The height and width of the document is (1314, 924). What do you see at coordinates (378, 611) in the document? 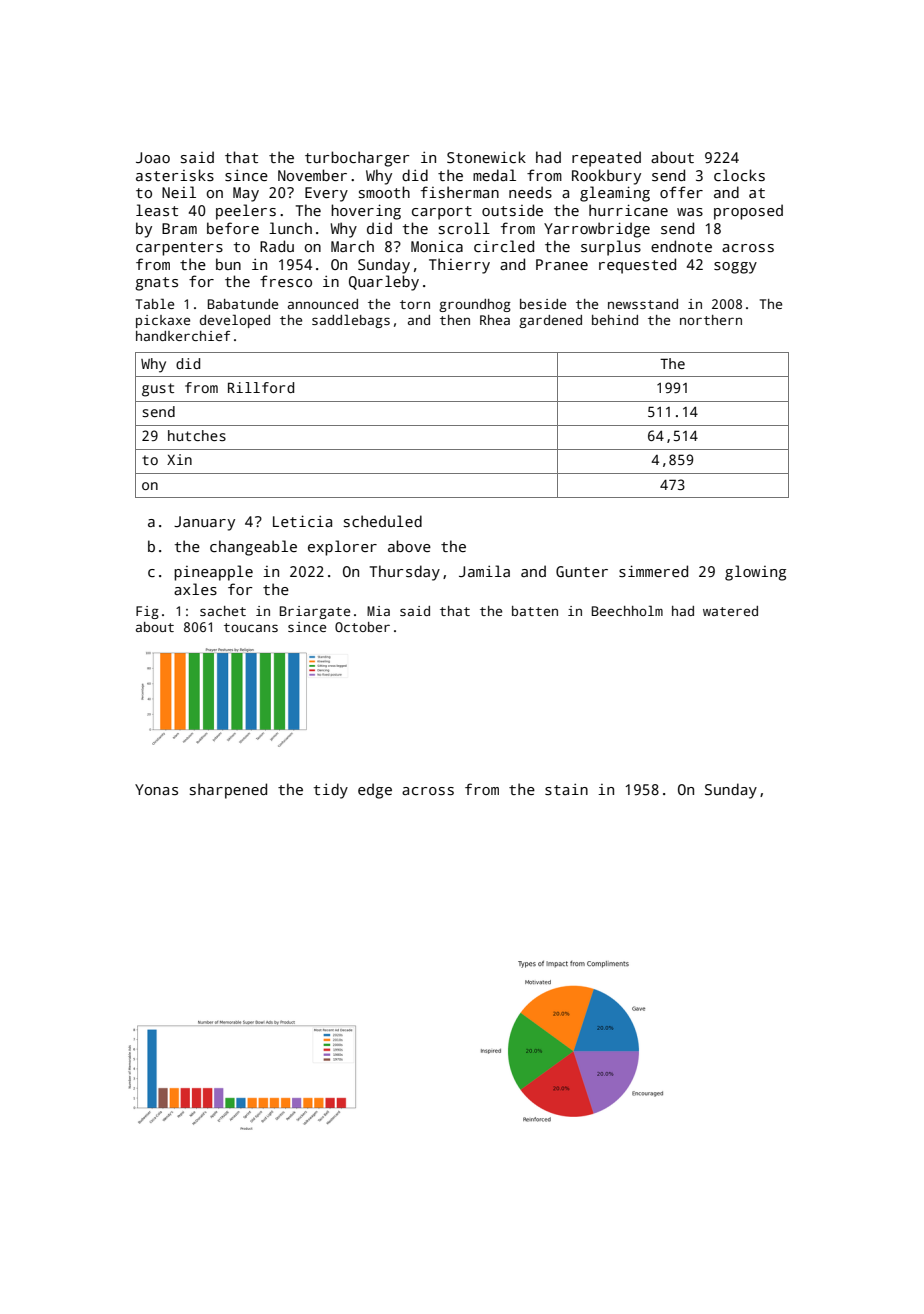
I see `Mia` at bounding box center [378, 611].
